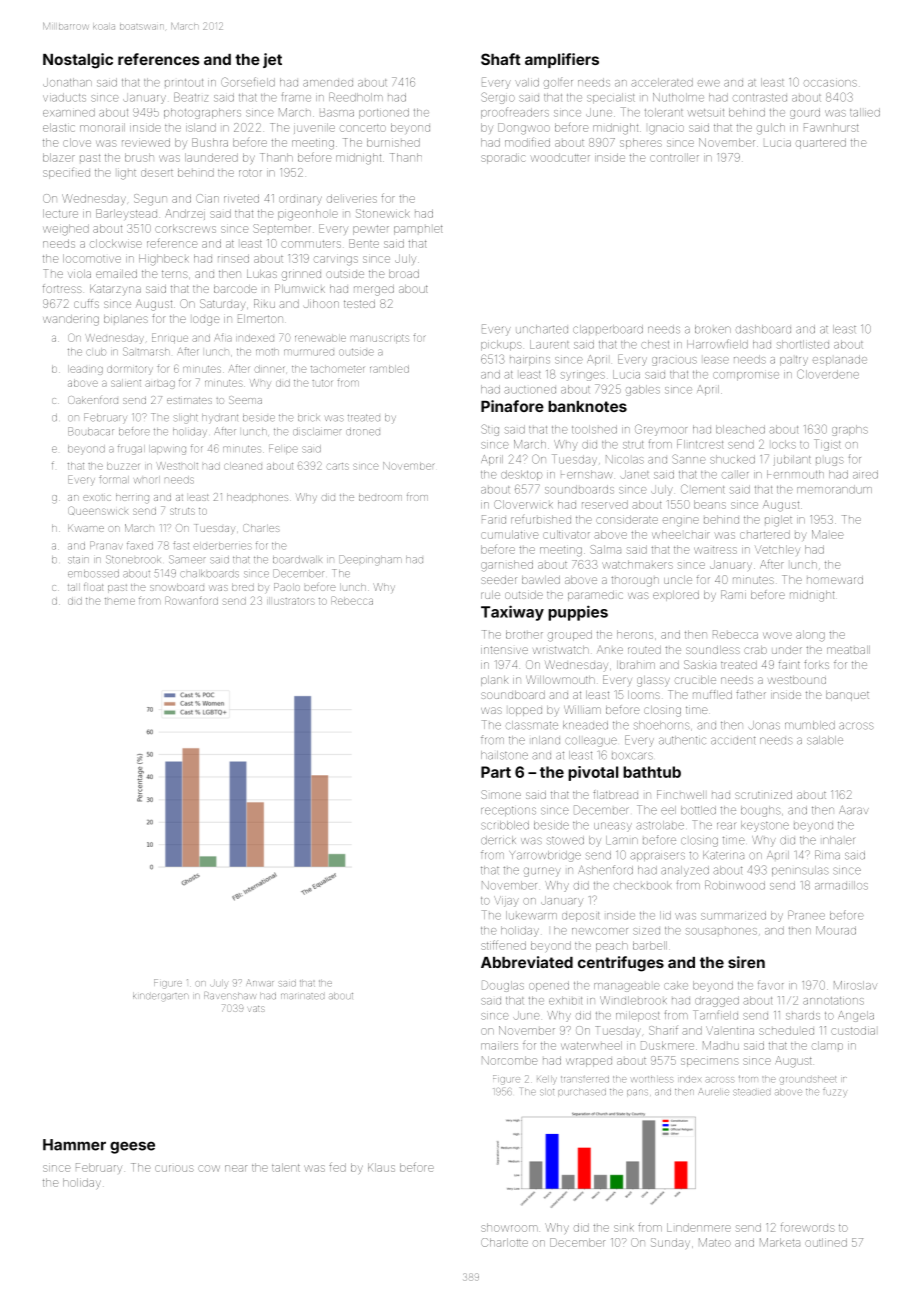 The width and height of the page is (924, 1308). What do you see at coordinates (850, 430) in the page?
I see `graphs` at bounding box center [850, 430].
